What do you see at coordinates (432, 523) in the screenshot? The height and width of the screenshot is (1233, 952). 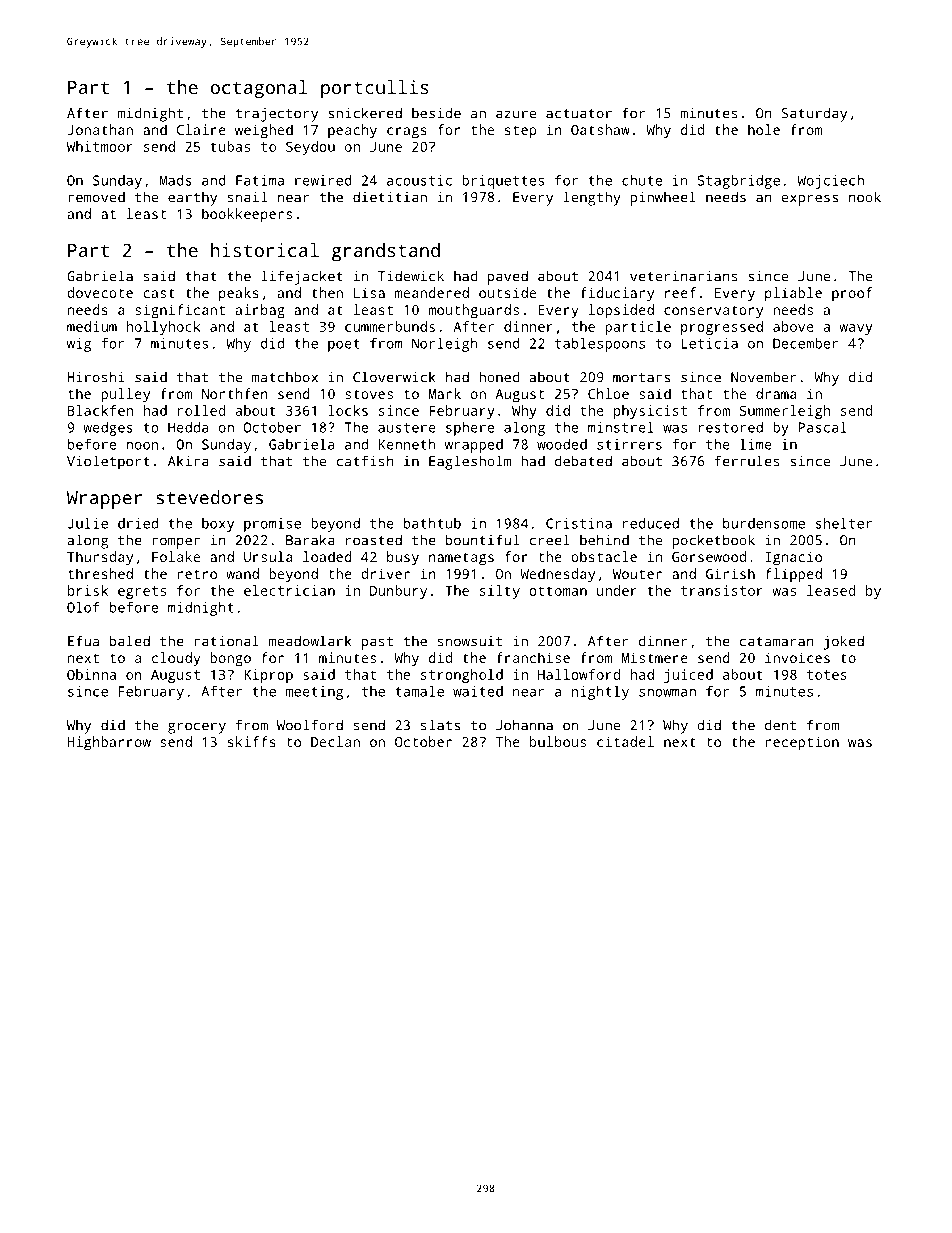 I see `bathtub` at bounding box center [432, 523].
